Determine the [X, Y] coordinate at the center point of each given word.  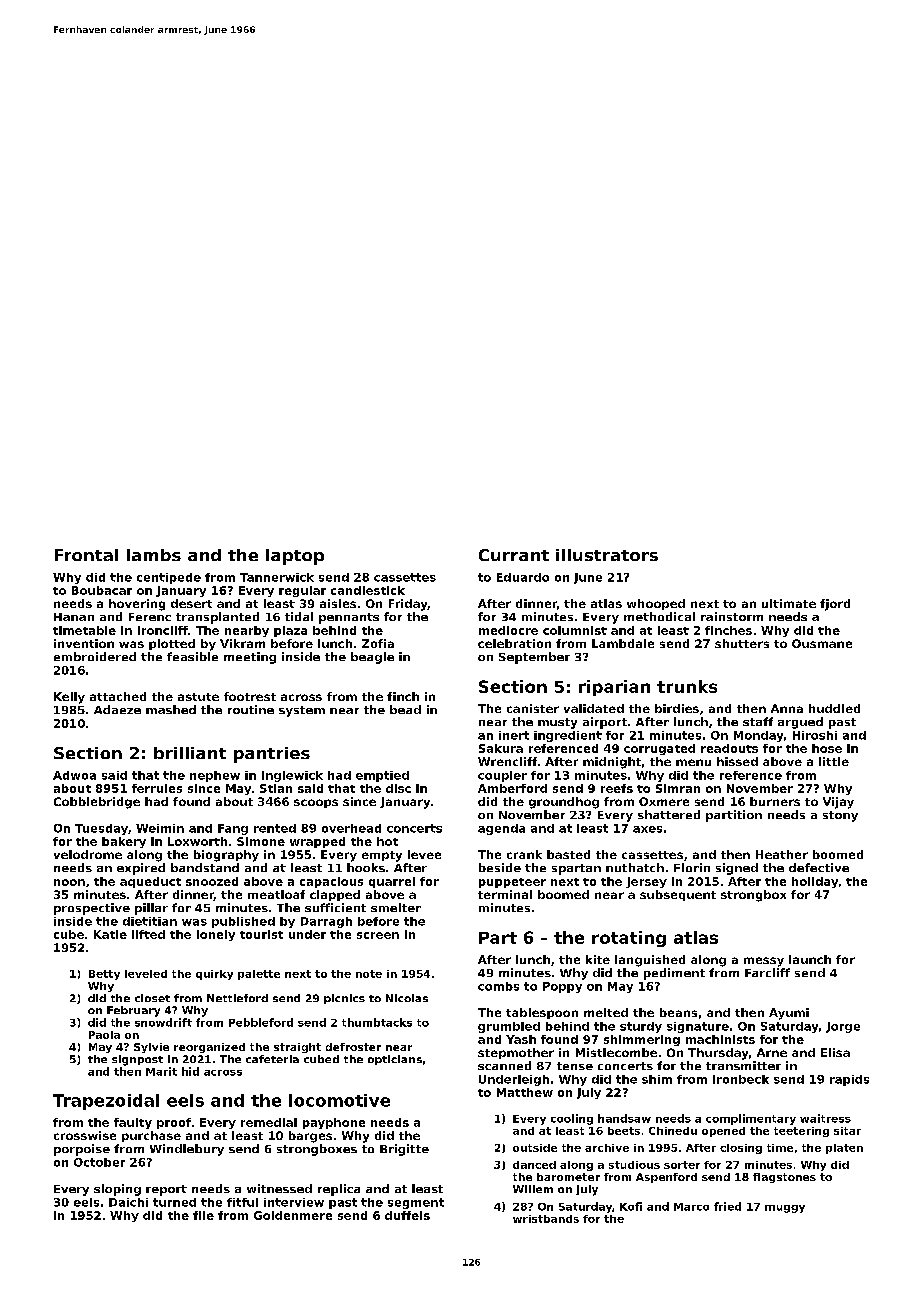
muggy [785, 1209]
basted [568, 854]
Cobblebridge [97, 803]
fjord [835, 605]
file [203, 1215]
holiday [815, 882]
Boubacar [102, 590]
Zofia [378, 643]
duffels [407, 1215]
